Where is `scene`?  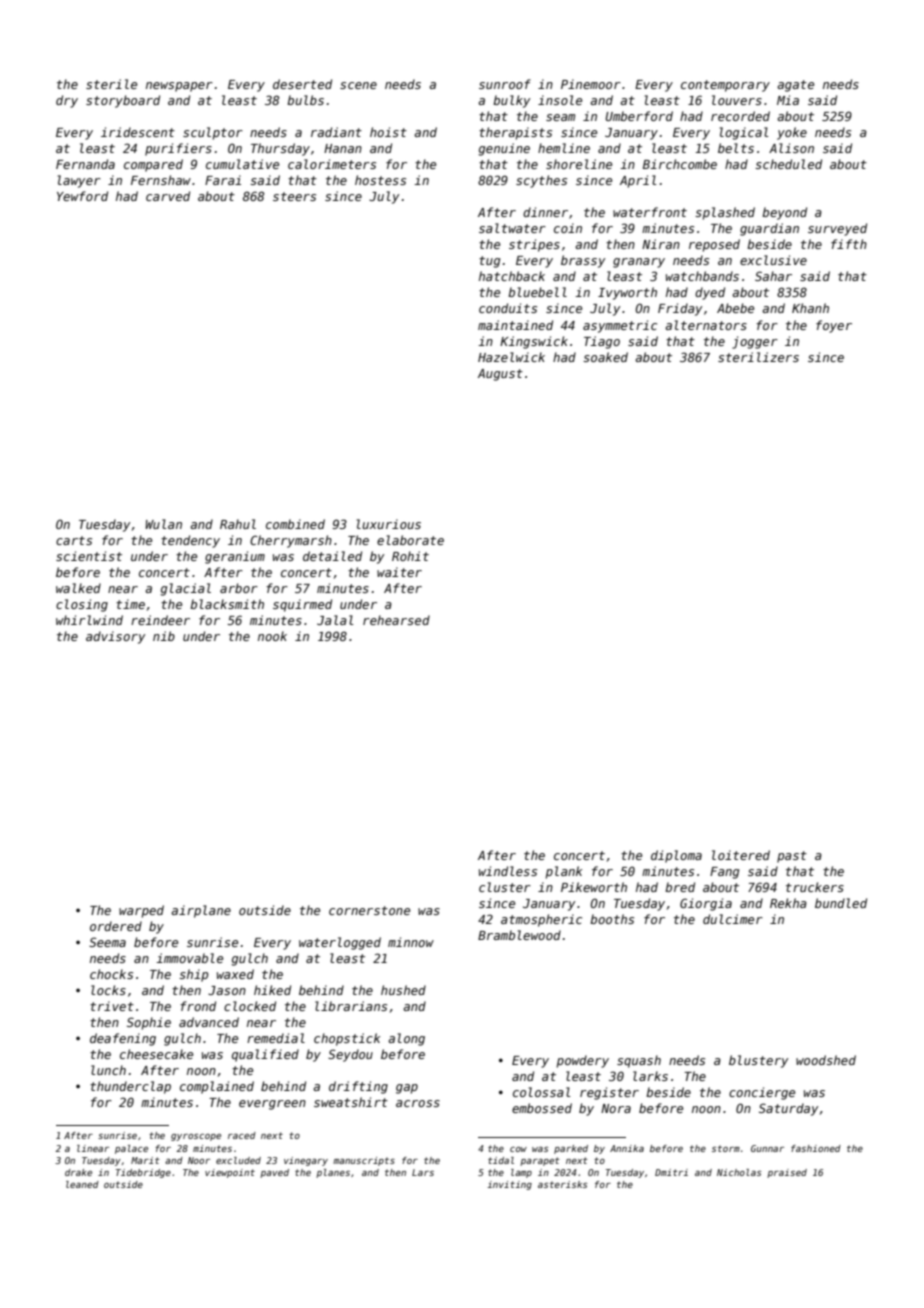
scene is located at coordinates (358, 85).
